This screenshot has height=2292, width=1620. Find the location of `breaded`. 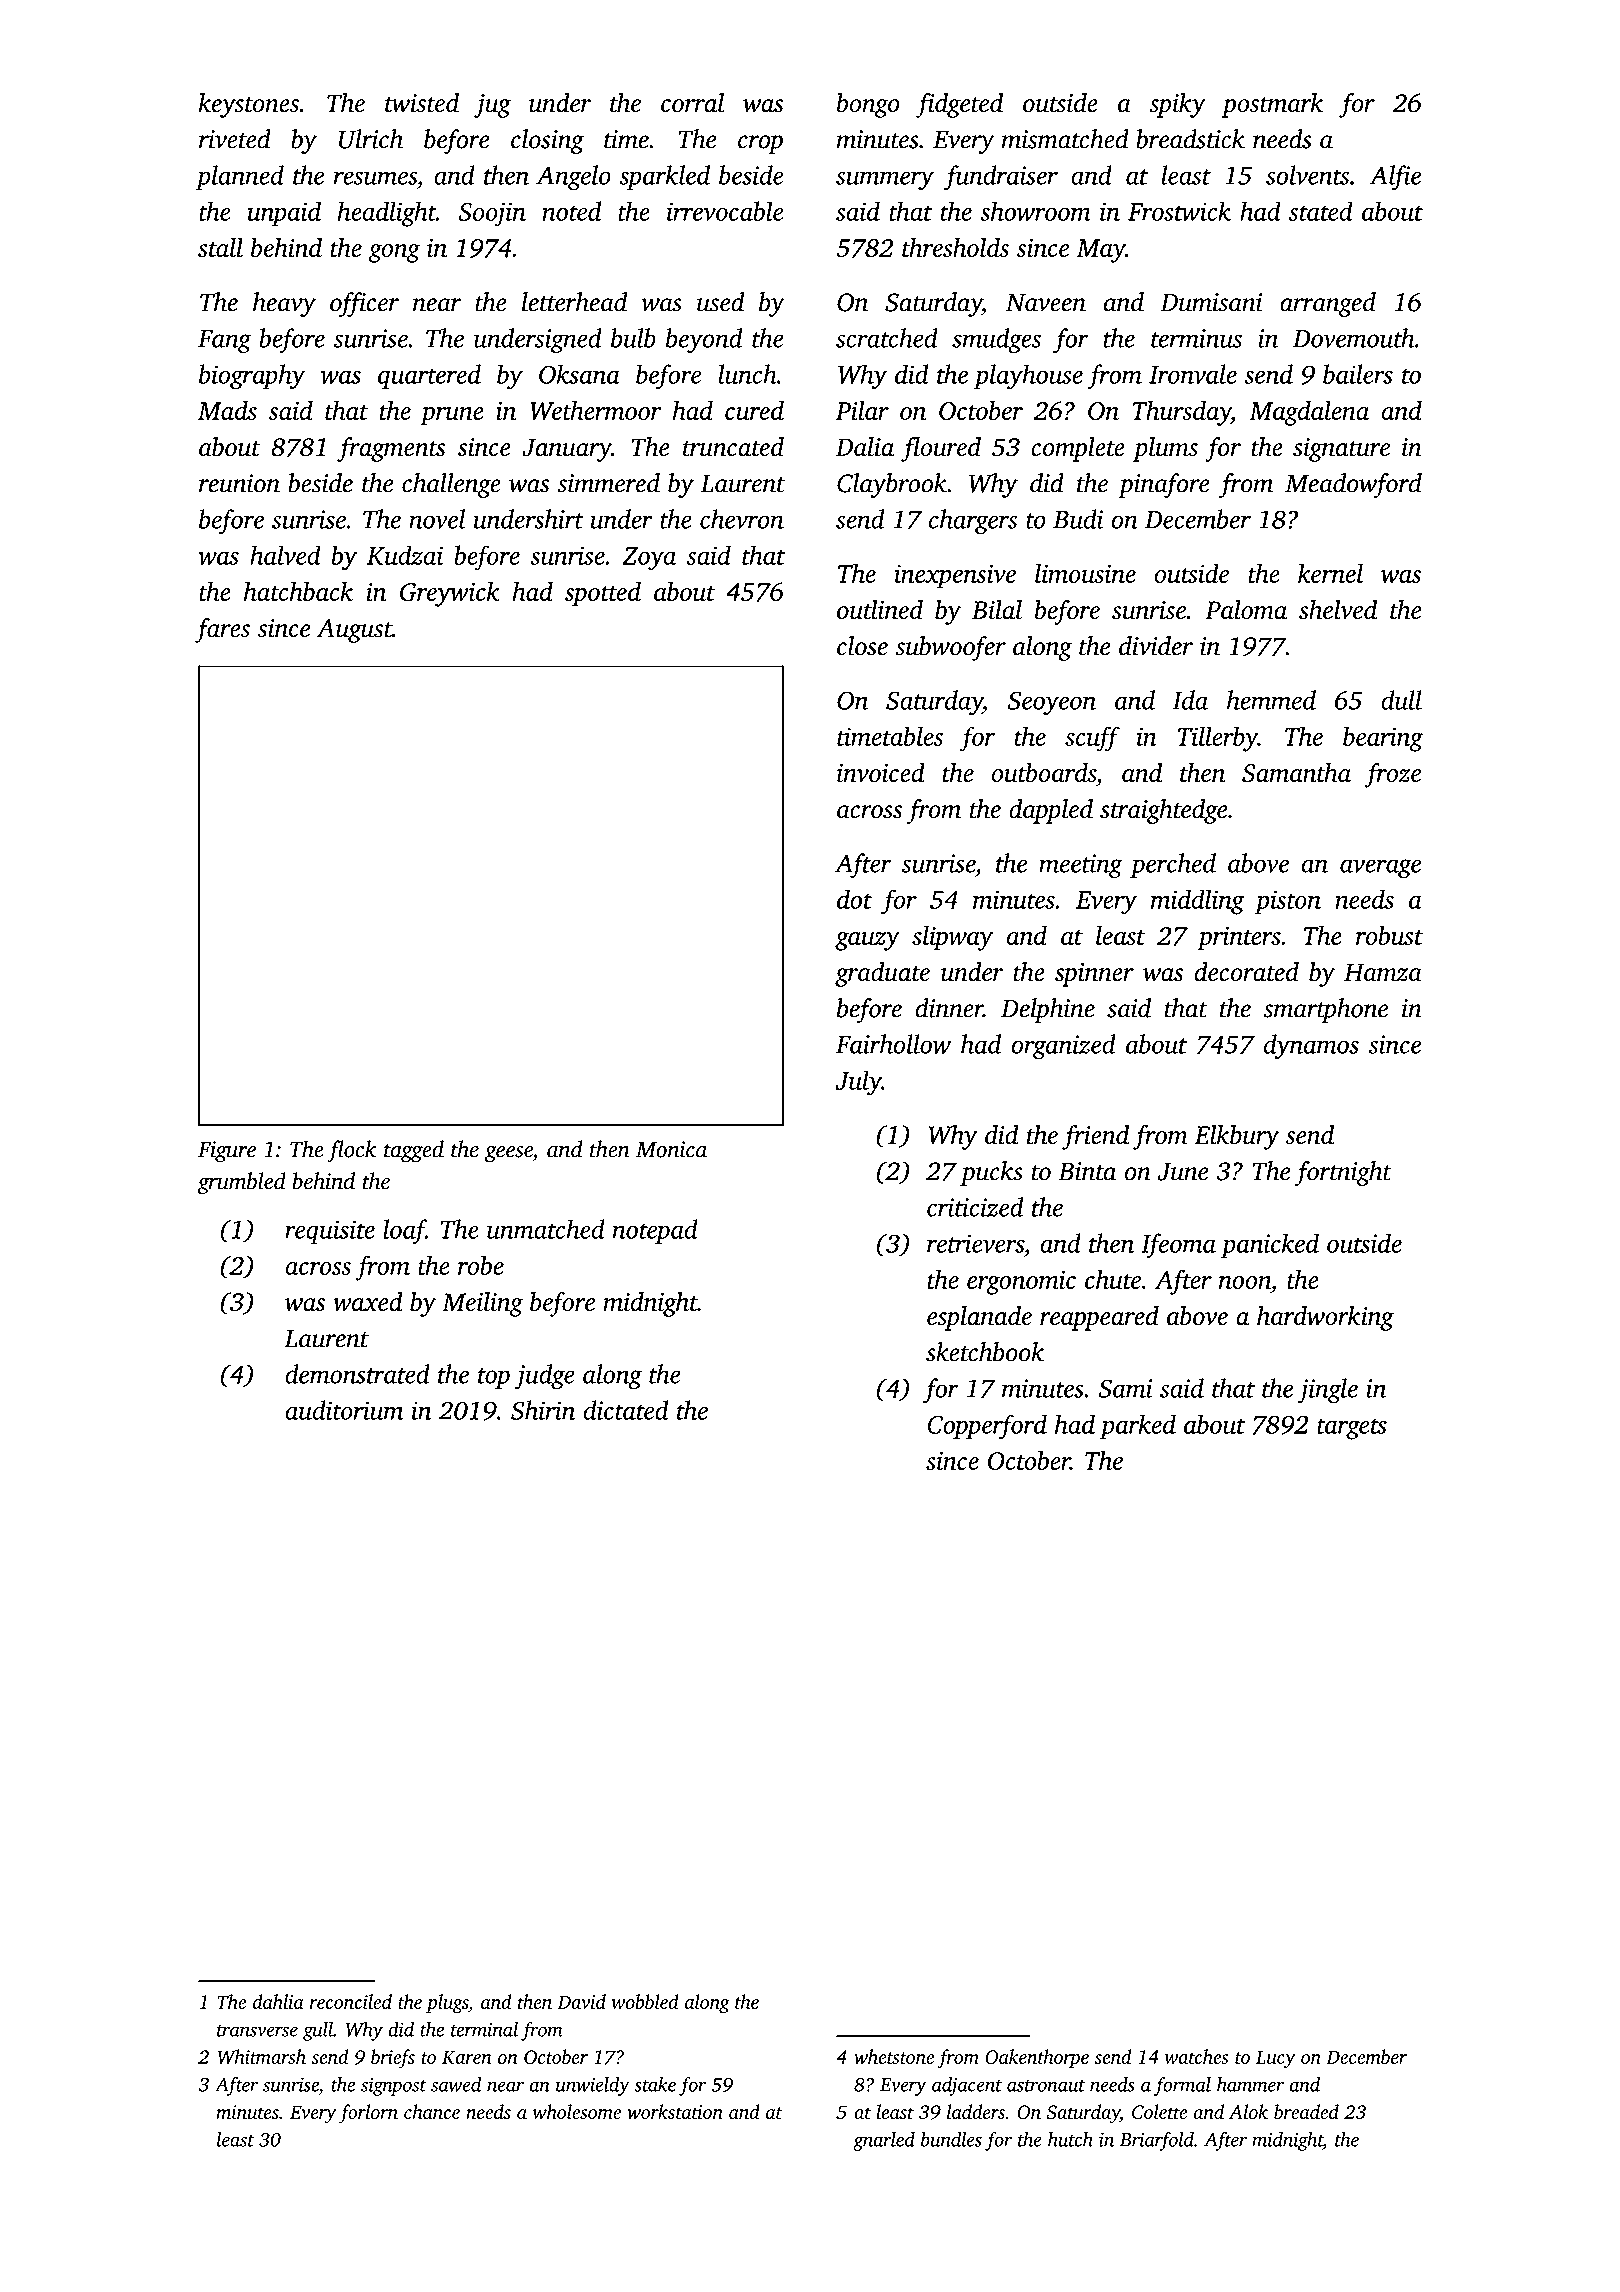

breaded is located at coordinates (1306, 2111).
